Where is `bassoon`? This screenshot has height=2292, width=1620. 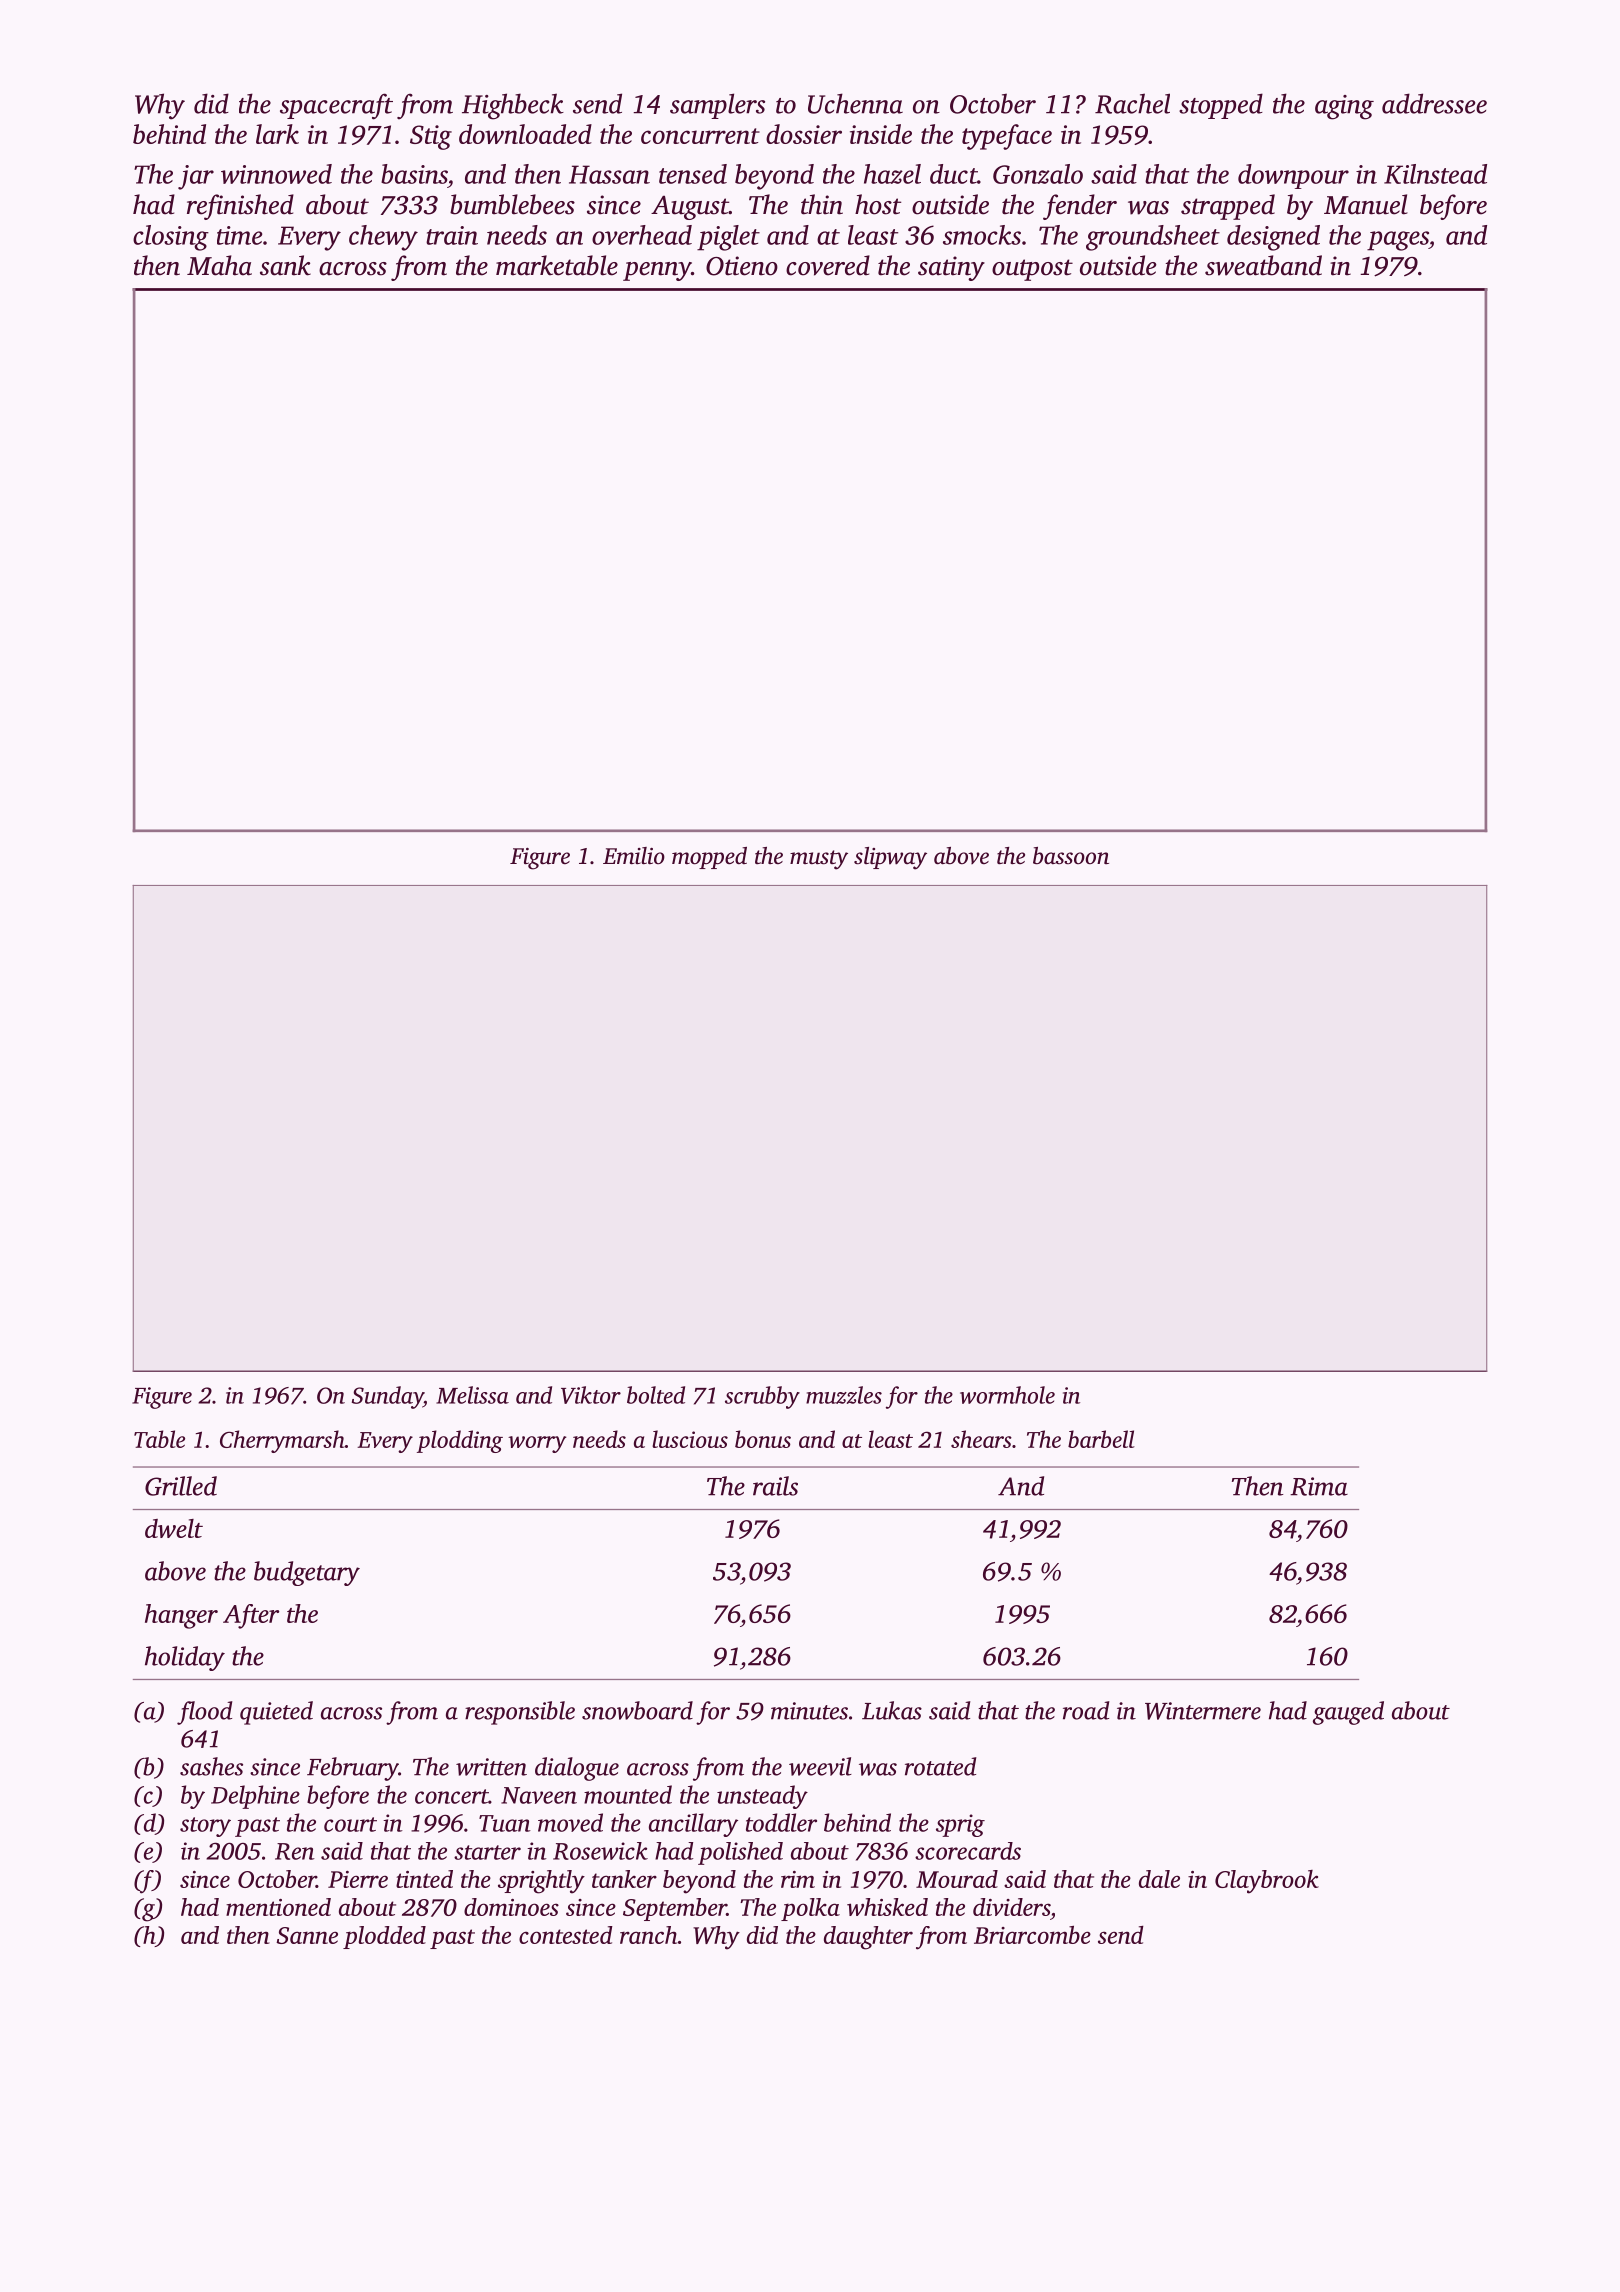
bassoon is located at coordinates (1071, 856).
